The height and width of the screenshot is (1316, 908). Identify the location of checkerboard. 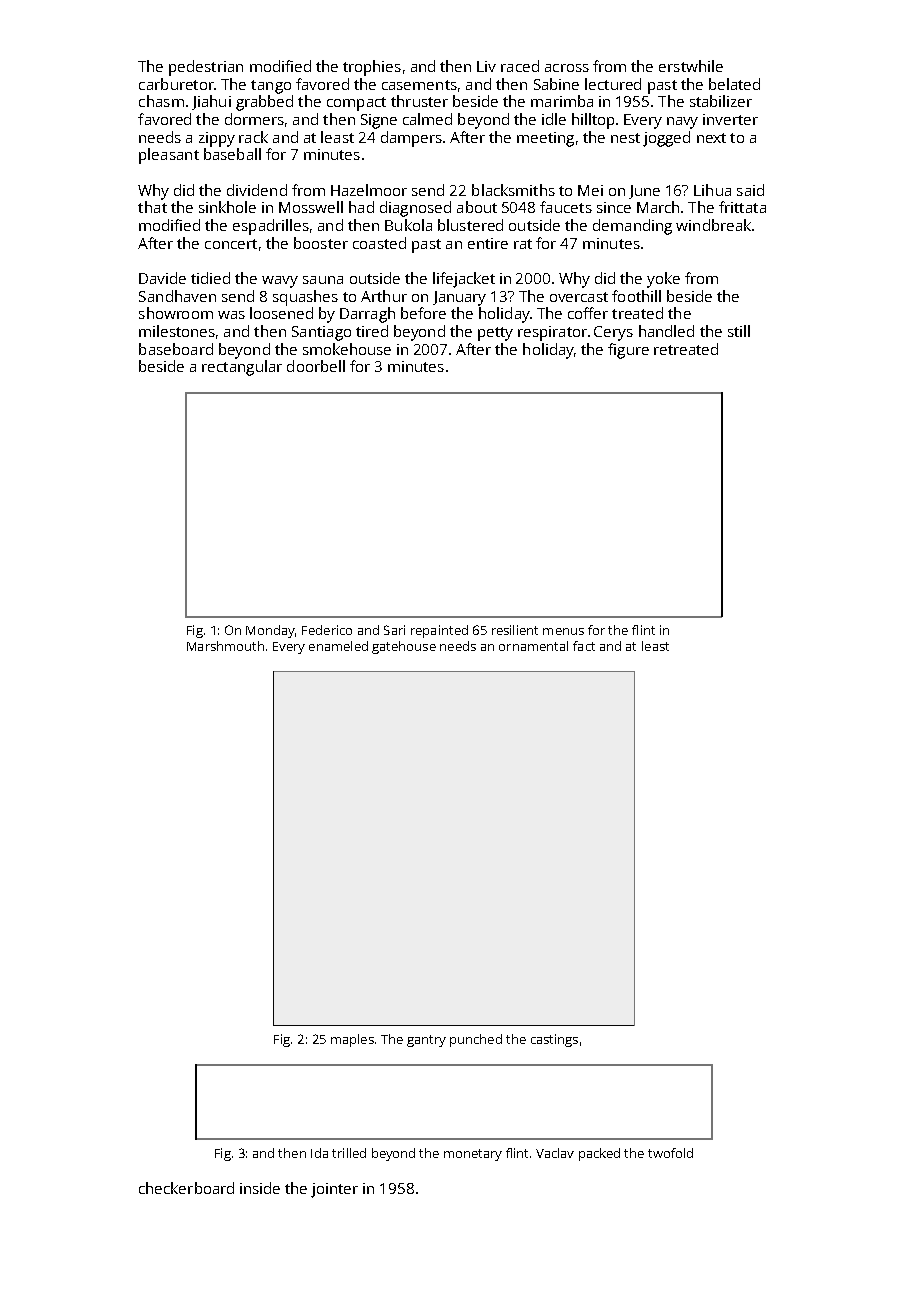
(186, 1188).
